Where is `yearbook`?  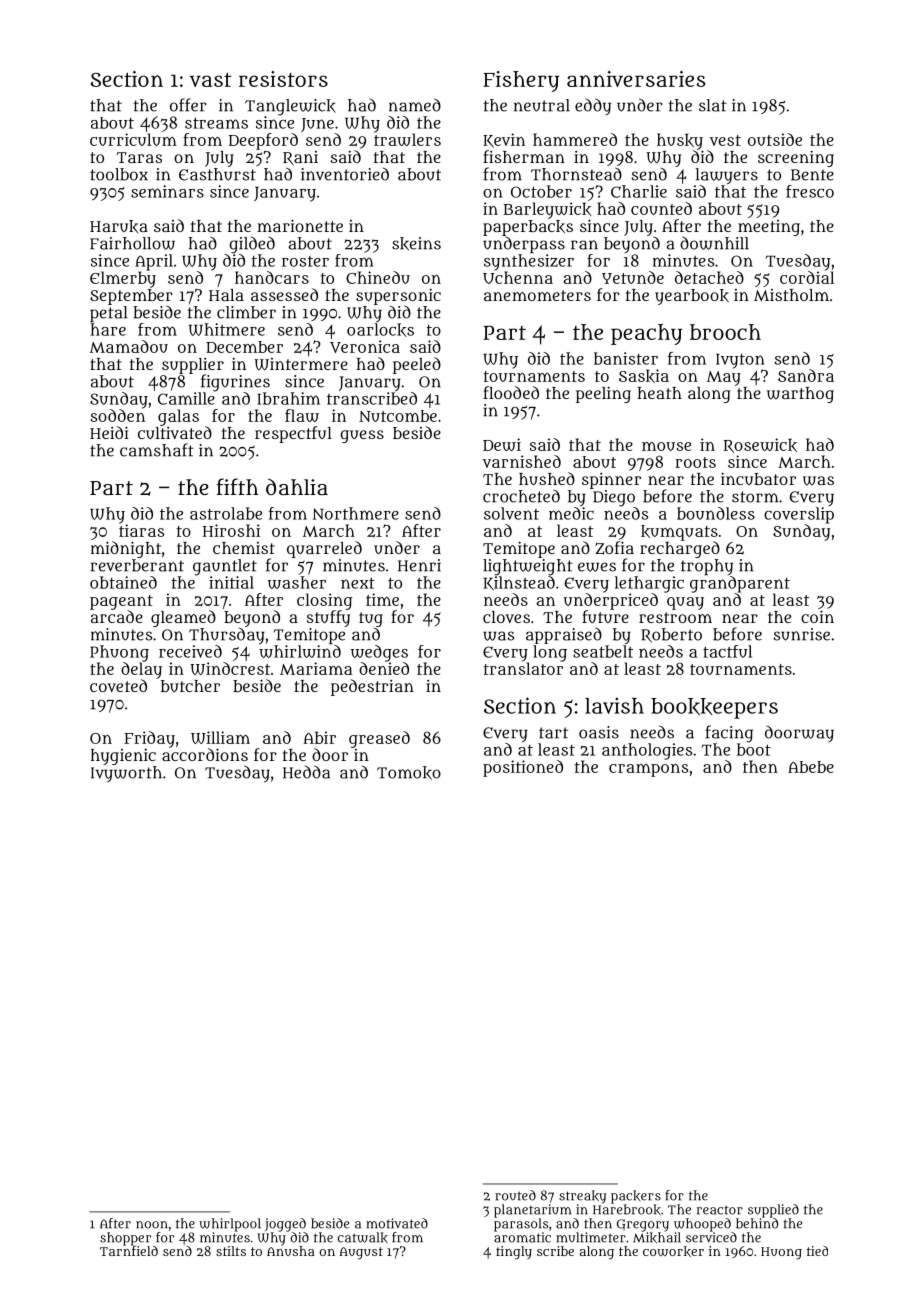
yearbook is located at coordinates (692, 297).
